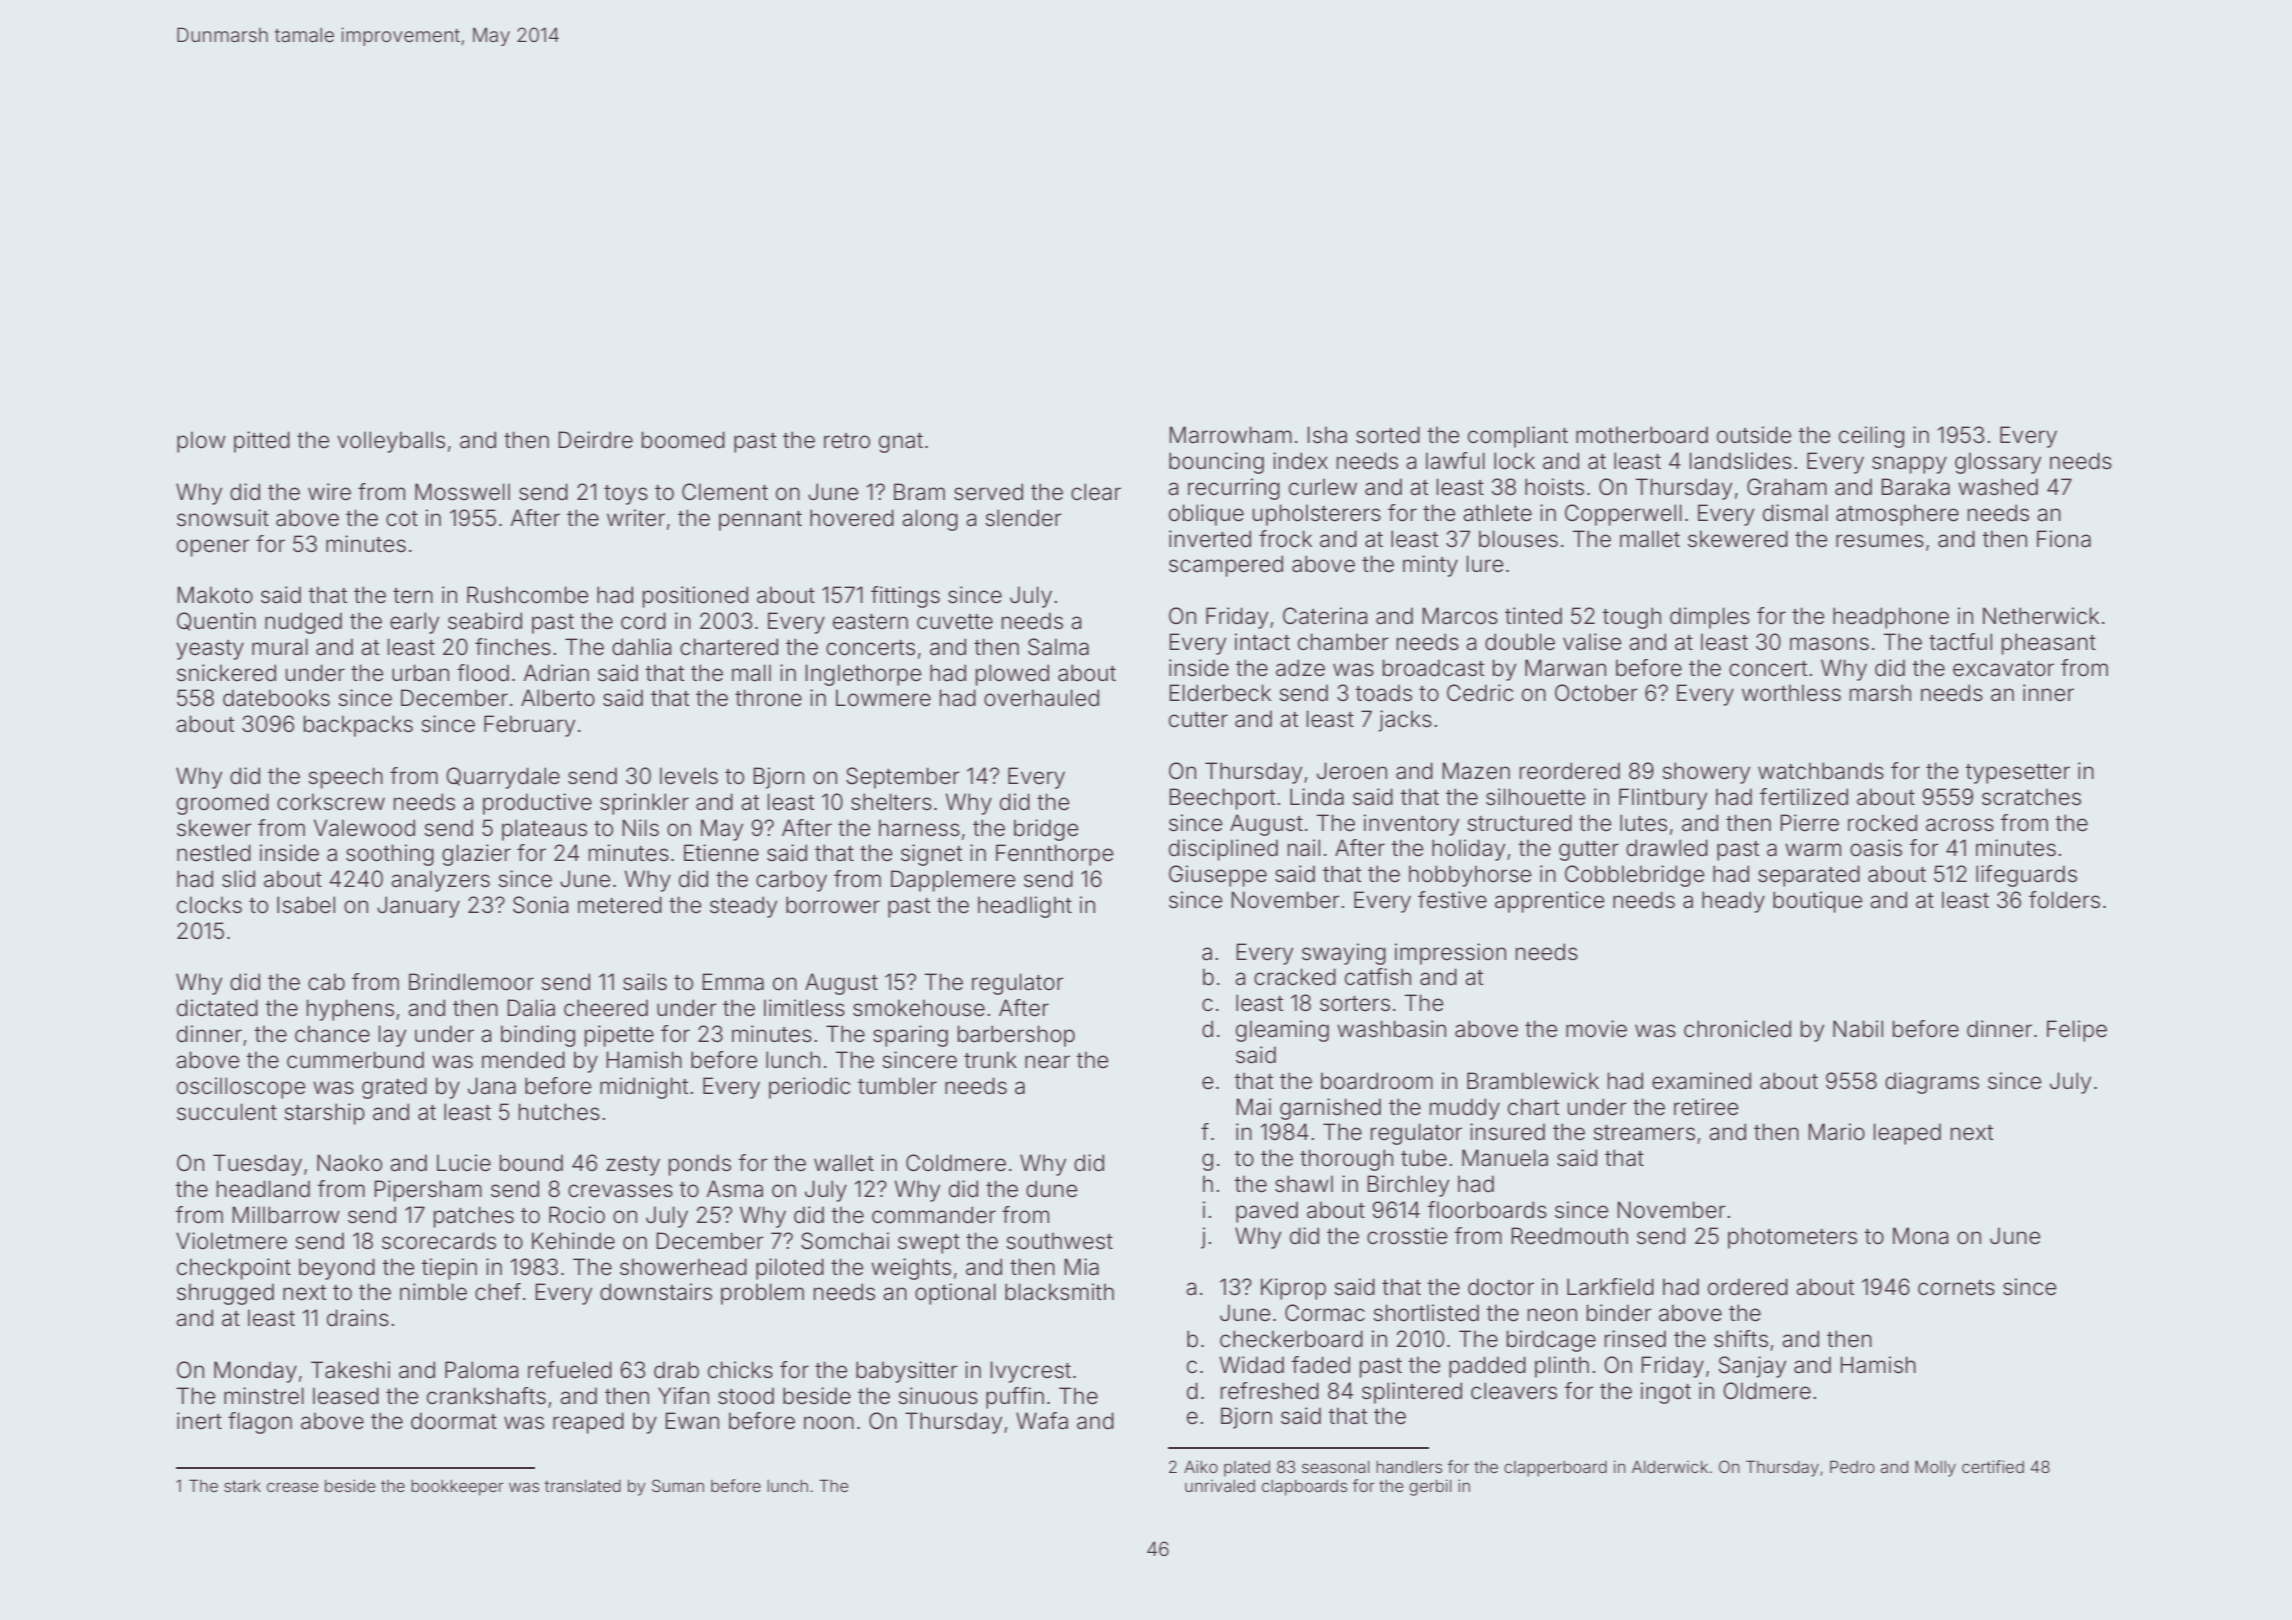  What do you see at coordinates (1821, 771) in the screenshot?
I see `watchbands` at bounding box center [1821, 771].
